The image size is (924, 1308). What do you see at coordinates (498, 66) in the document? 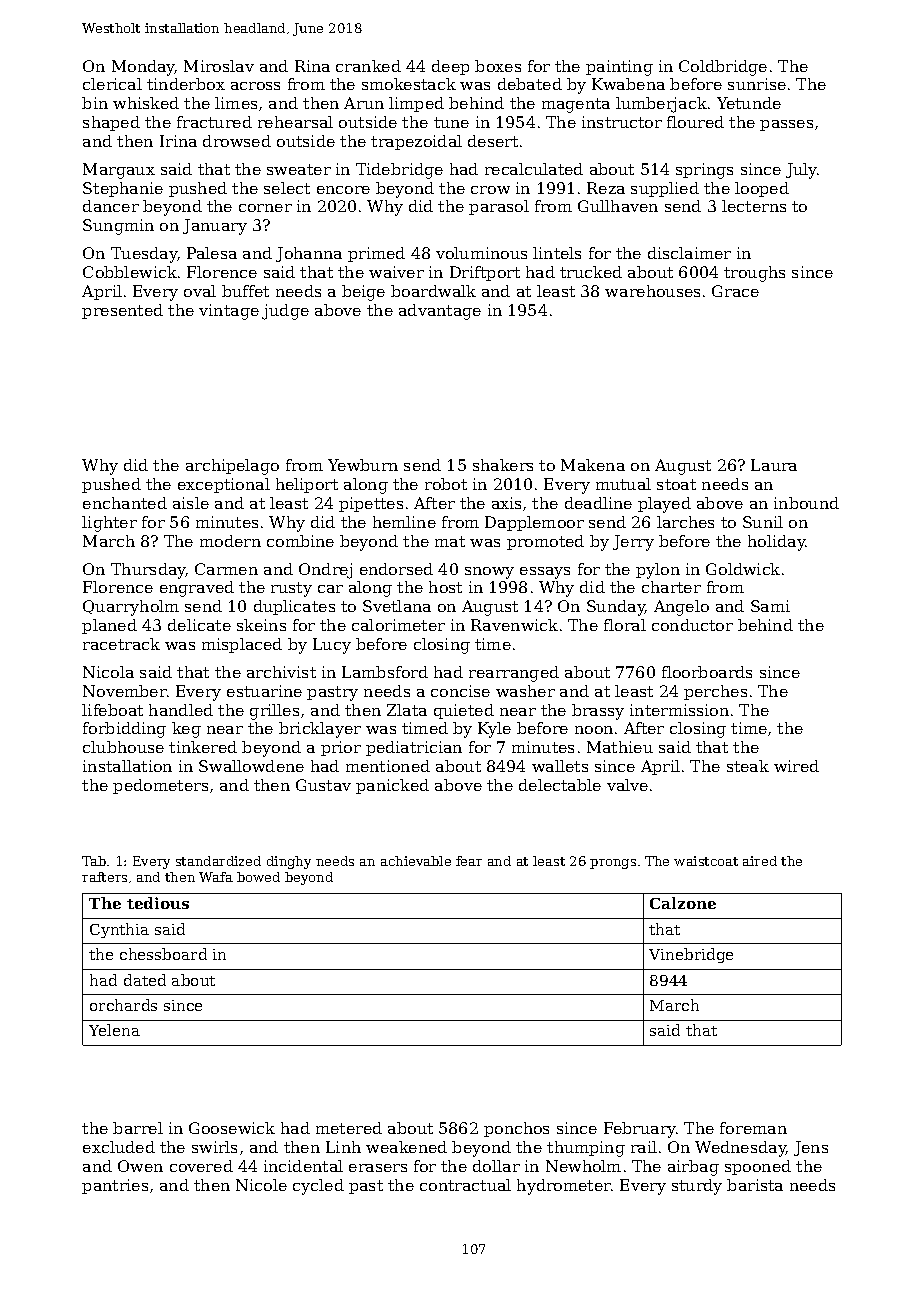
I see `boxes` at bounding box center [498, 66].
